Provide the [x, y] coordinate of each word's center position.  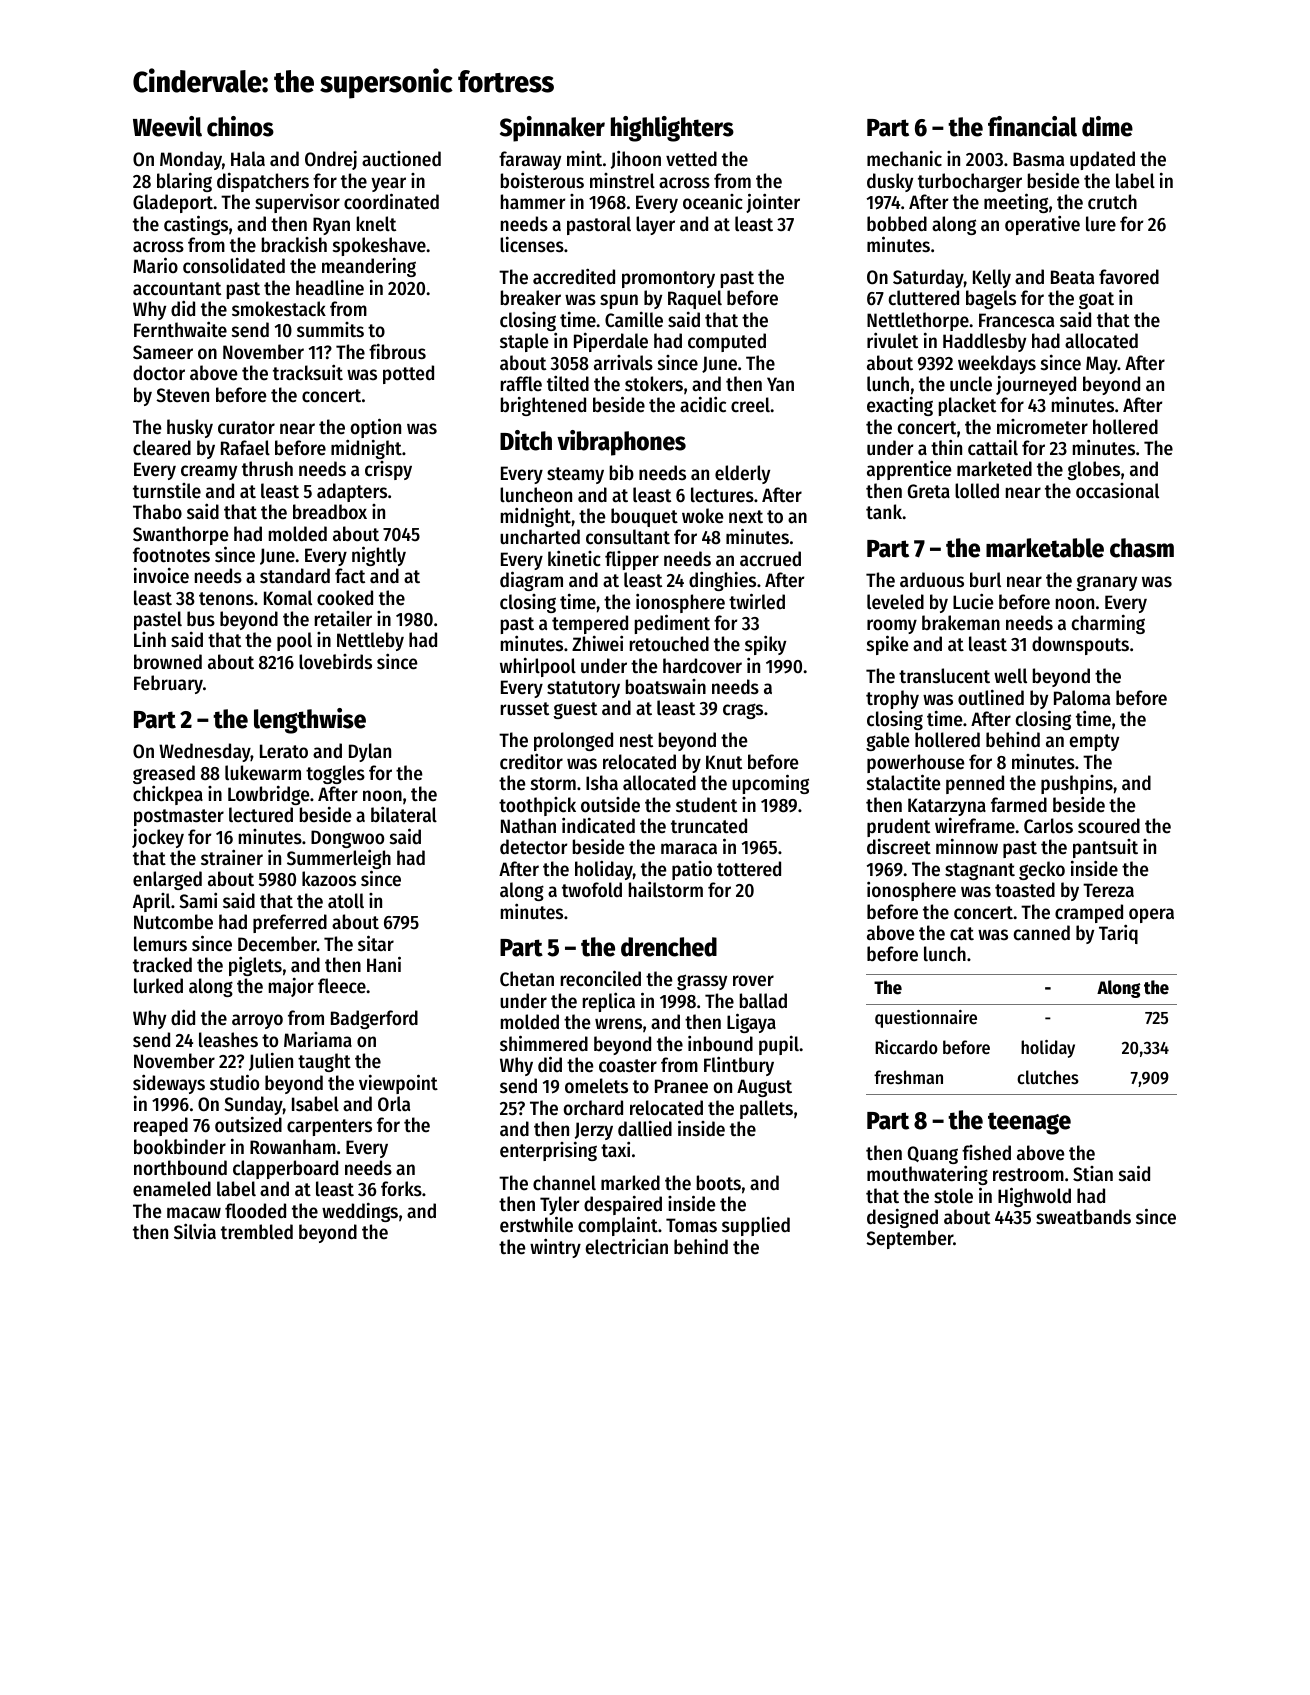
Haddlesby [984, 342]
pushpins [1077, 784]
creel [750, 405]
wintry [555, 1248]
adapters [352, 492]
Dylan [370, 752]
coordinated [391, 201]
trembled [257, 1231]
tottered [749, 869]
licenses [532, 245]
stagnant [980, 871]
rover [753, 981]
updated [1102, 160]
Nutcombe [173, 922]
